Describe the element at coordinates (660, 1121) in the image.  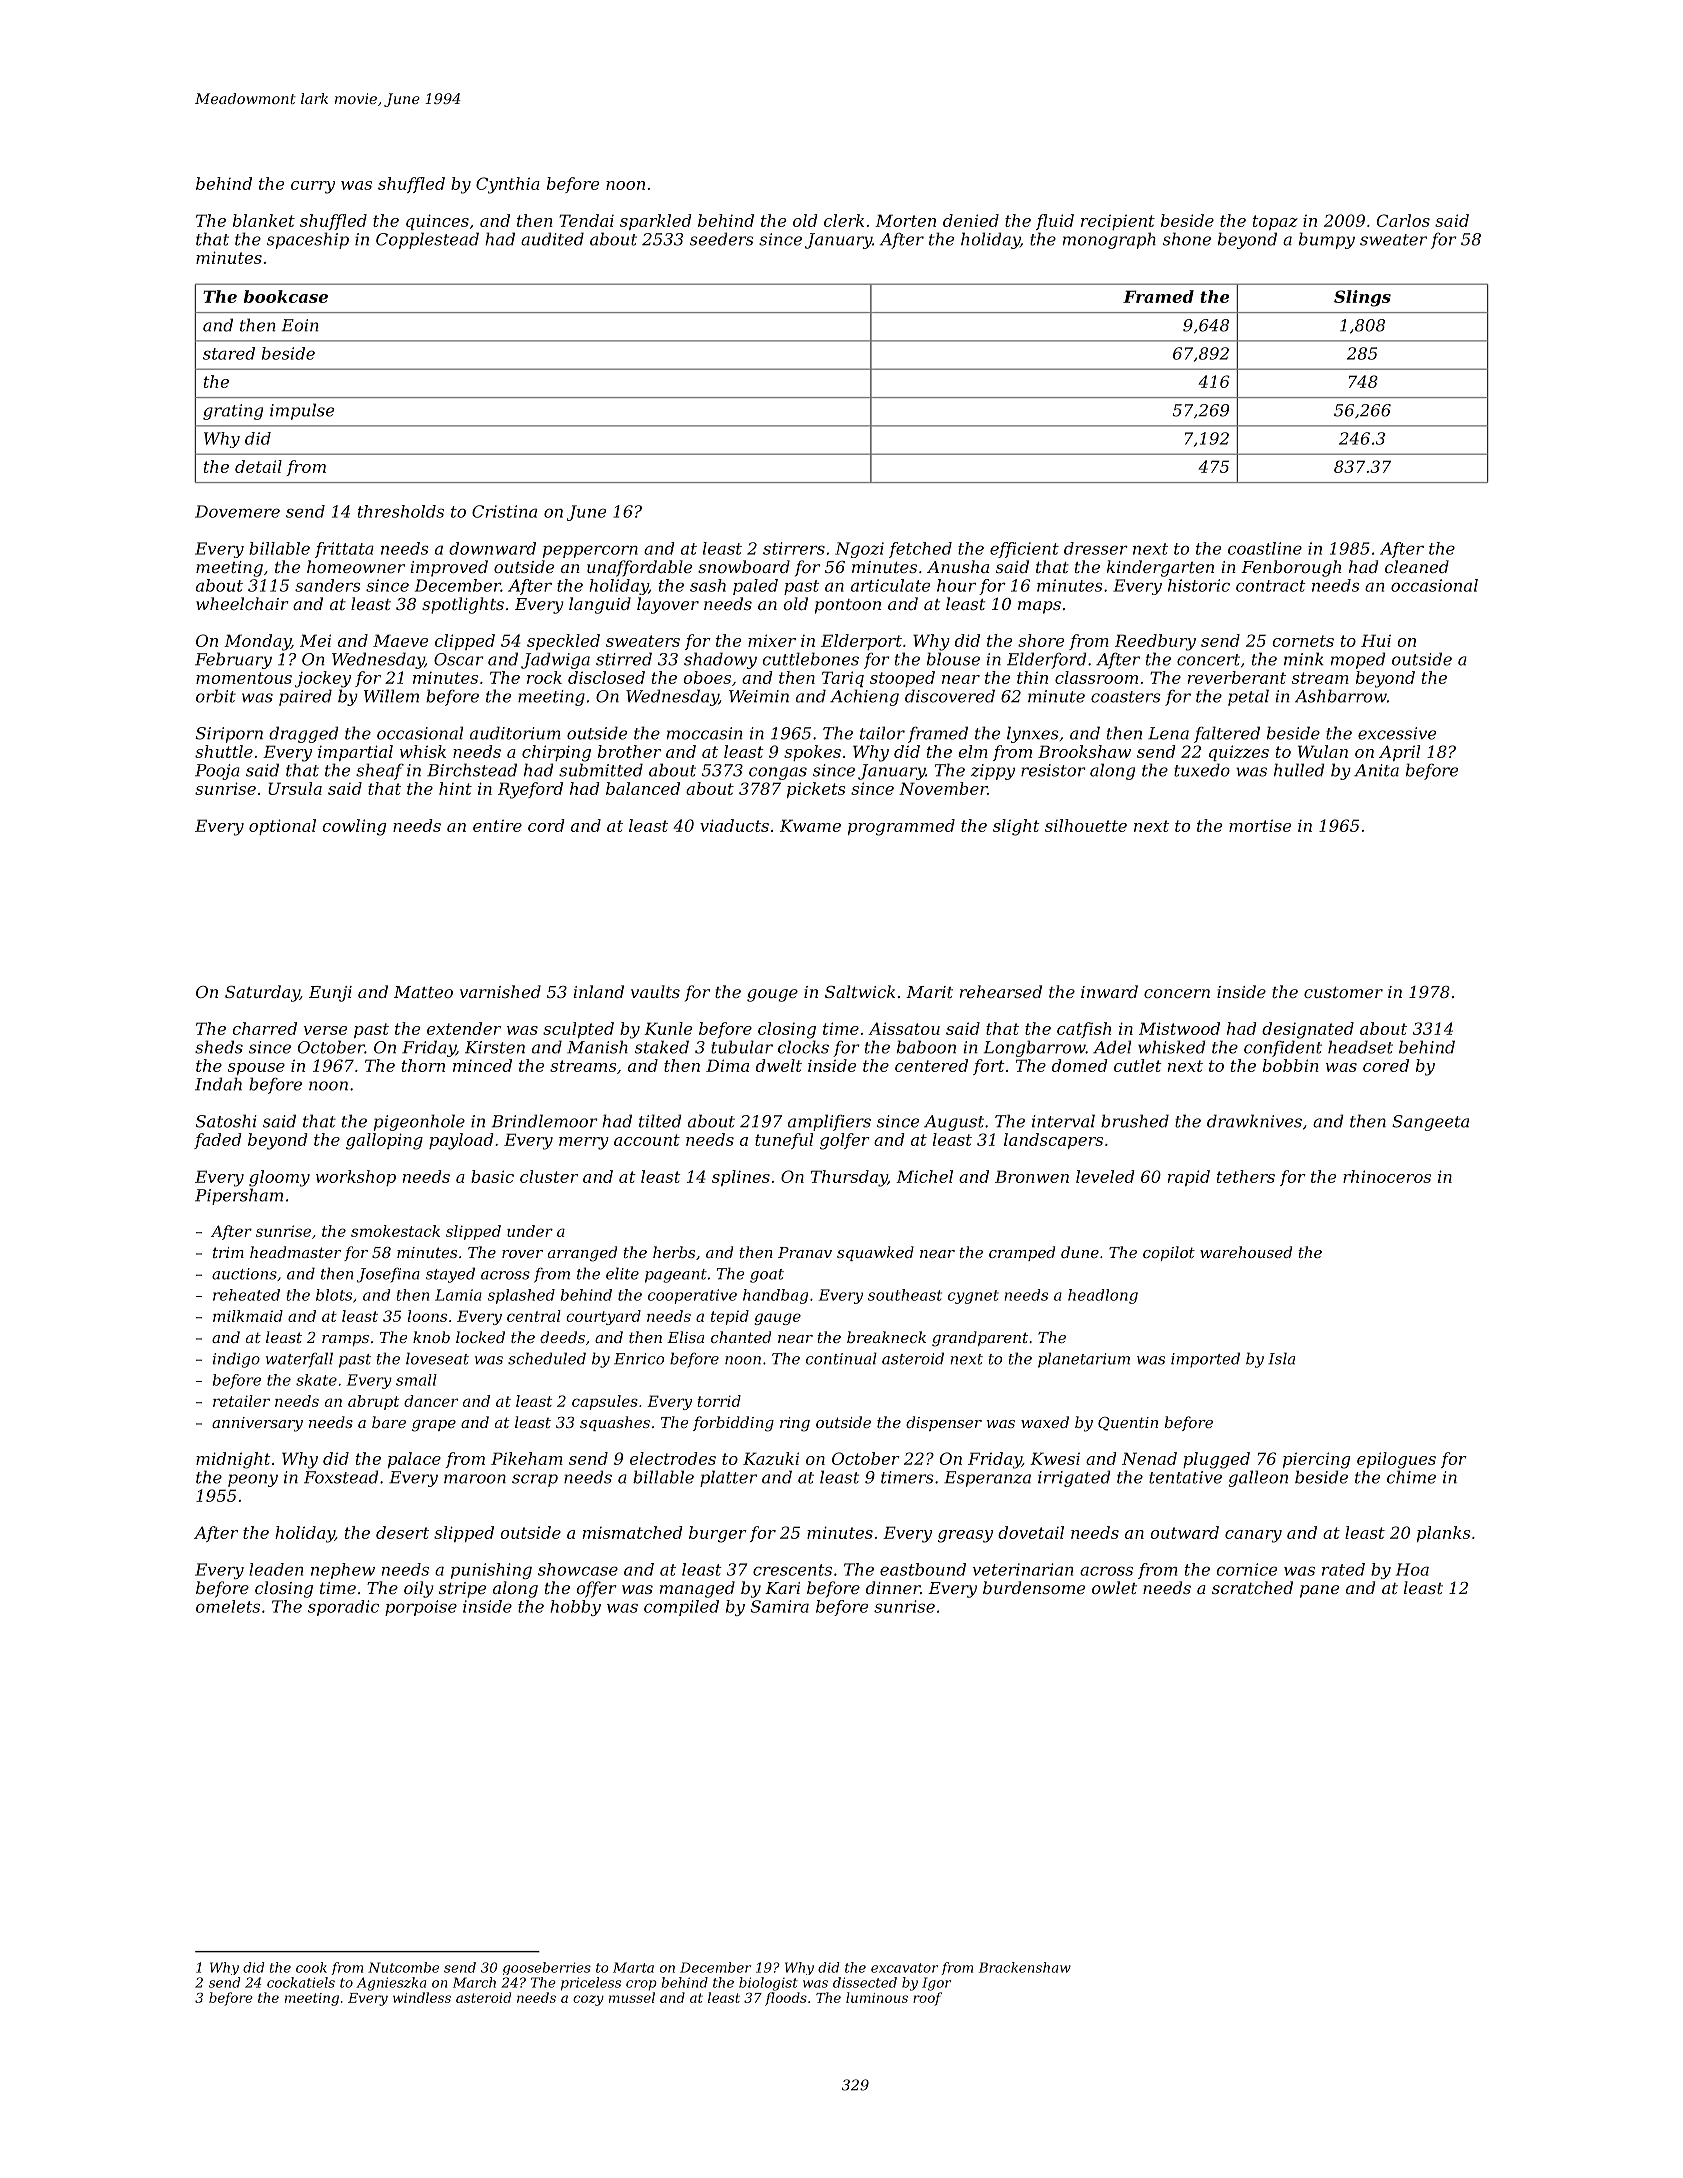
I see `tilted` at that location.
